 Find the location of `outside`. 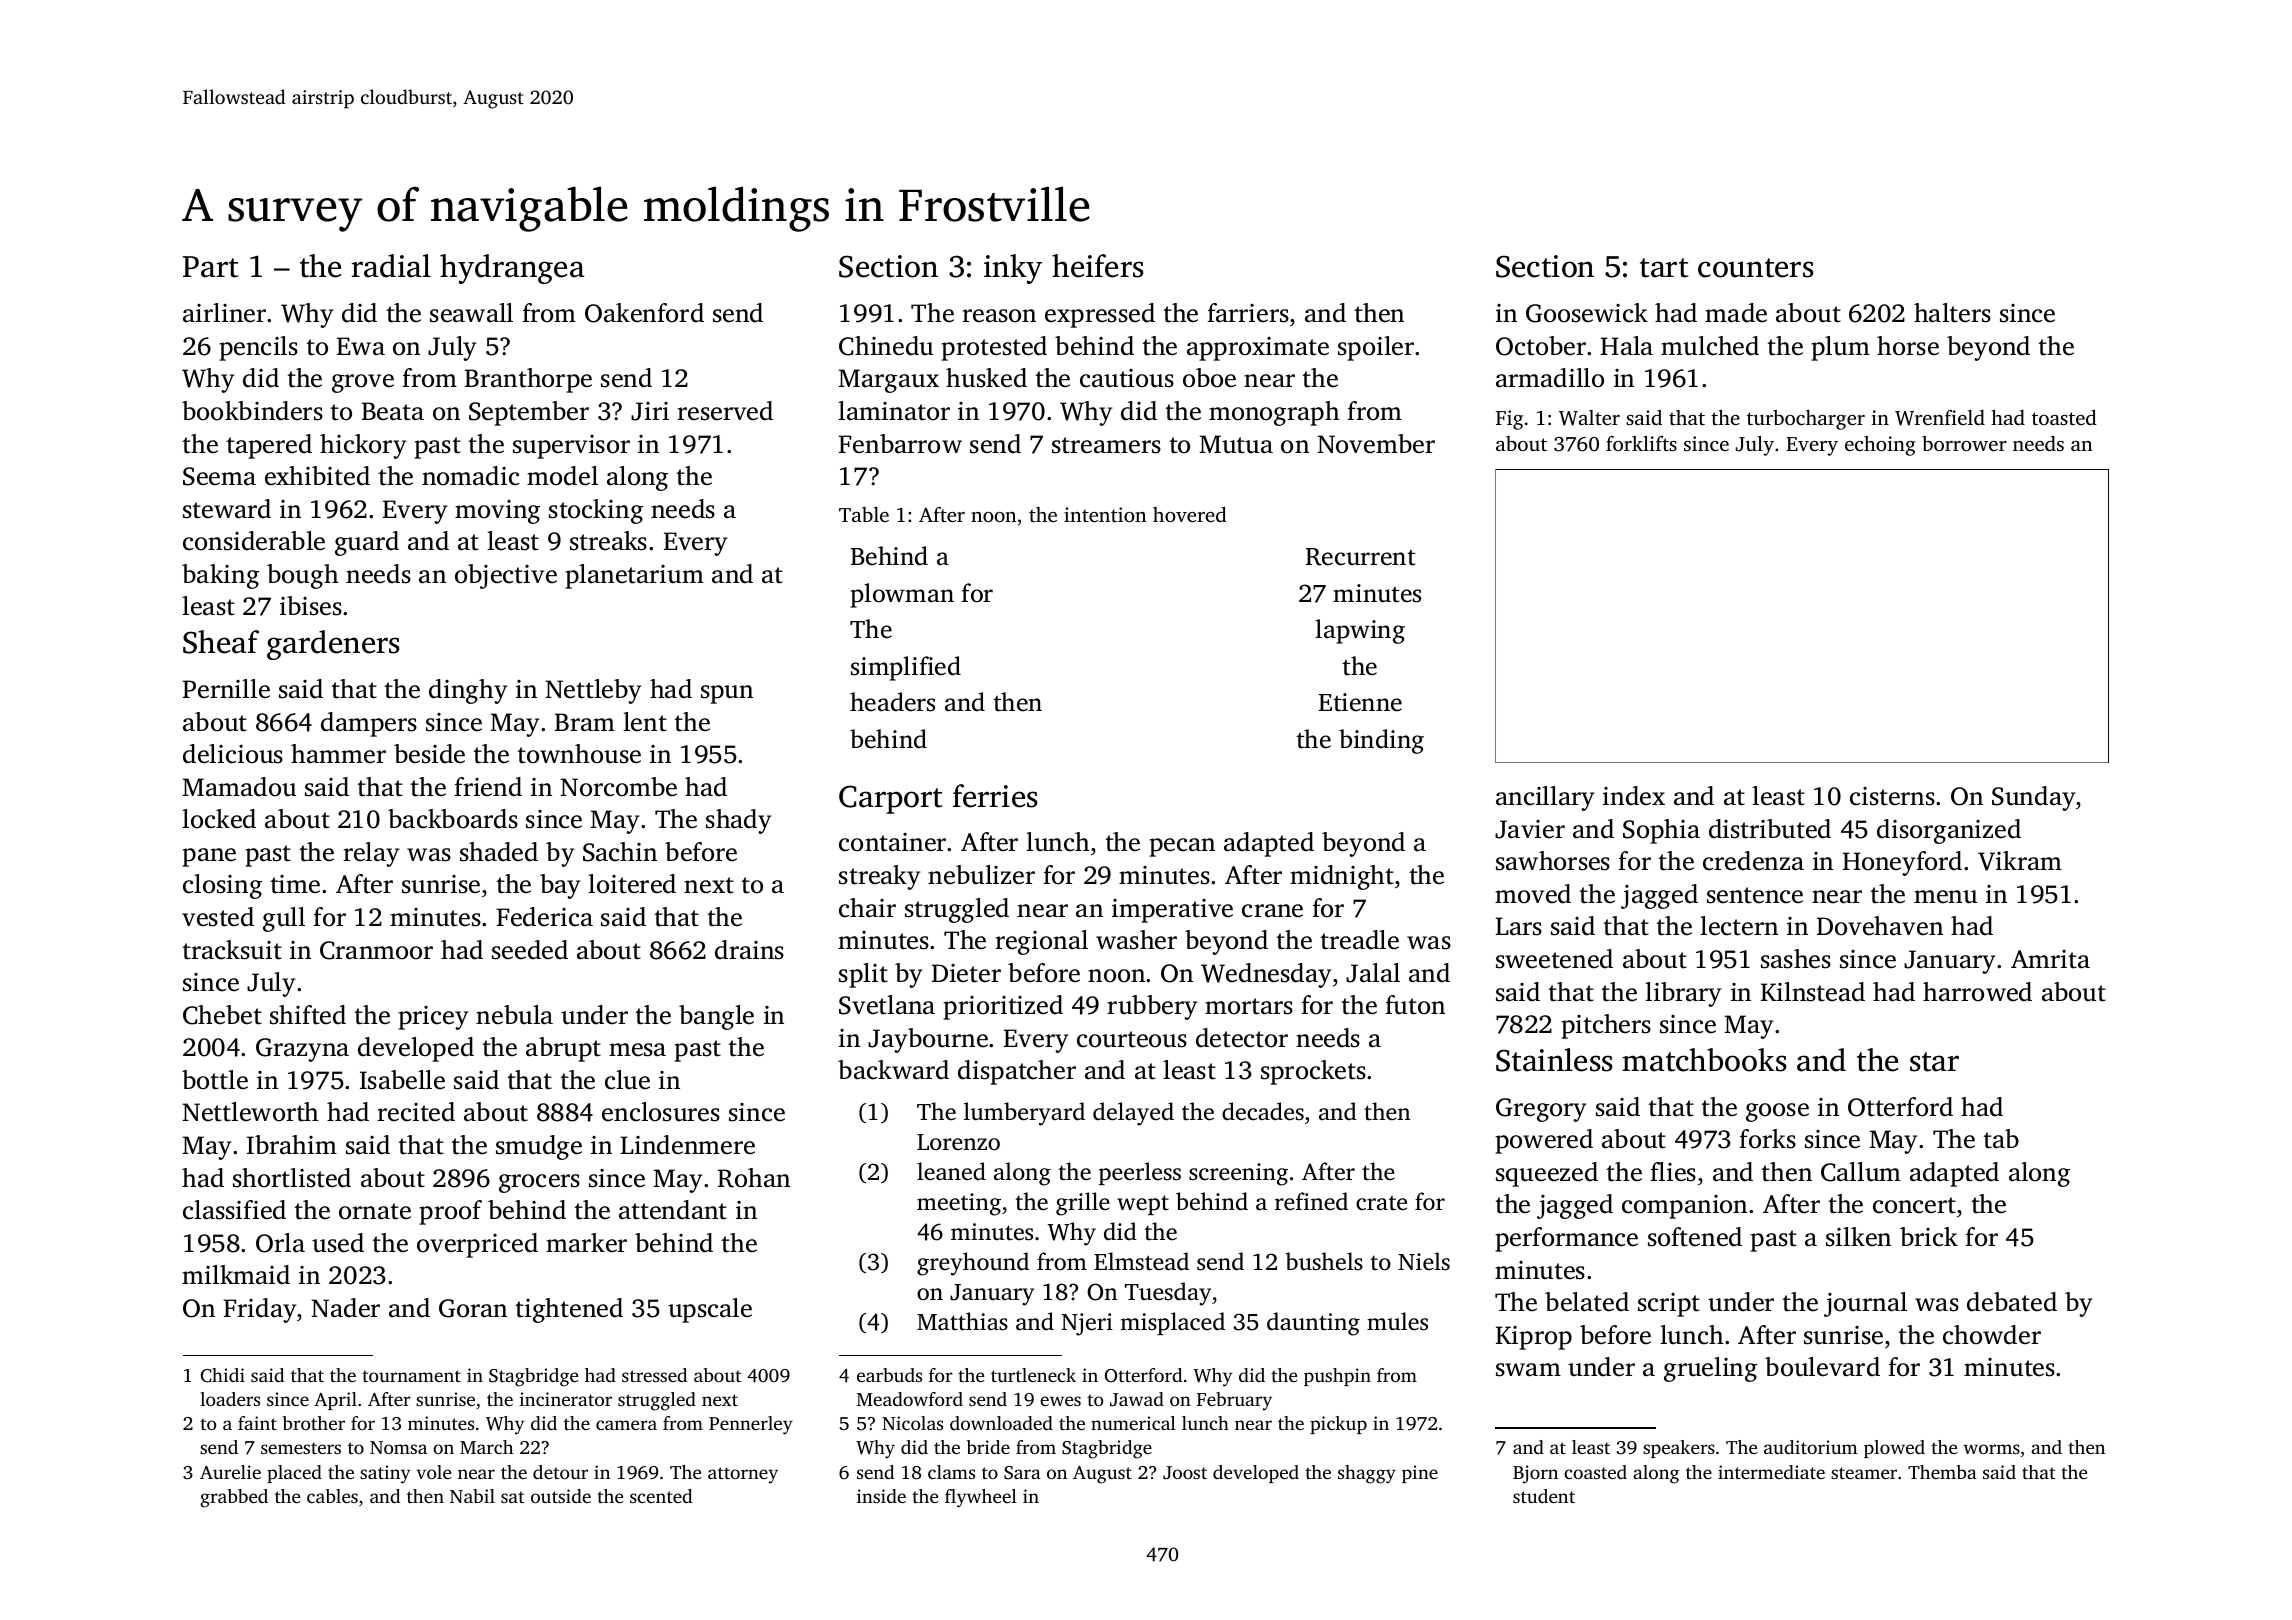

outside is located at coordinates (561, 1496).
